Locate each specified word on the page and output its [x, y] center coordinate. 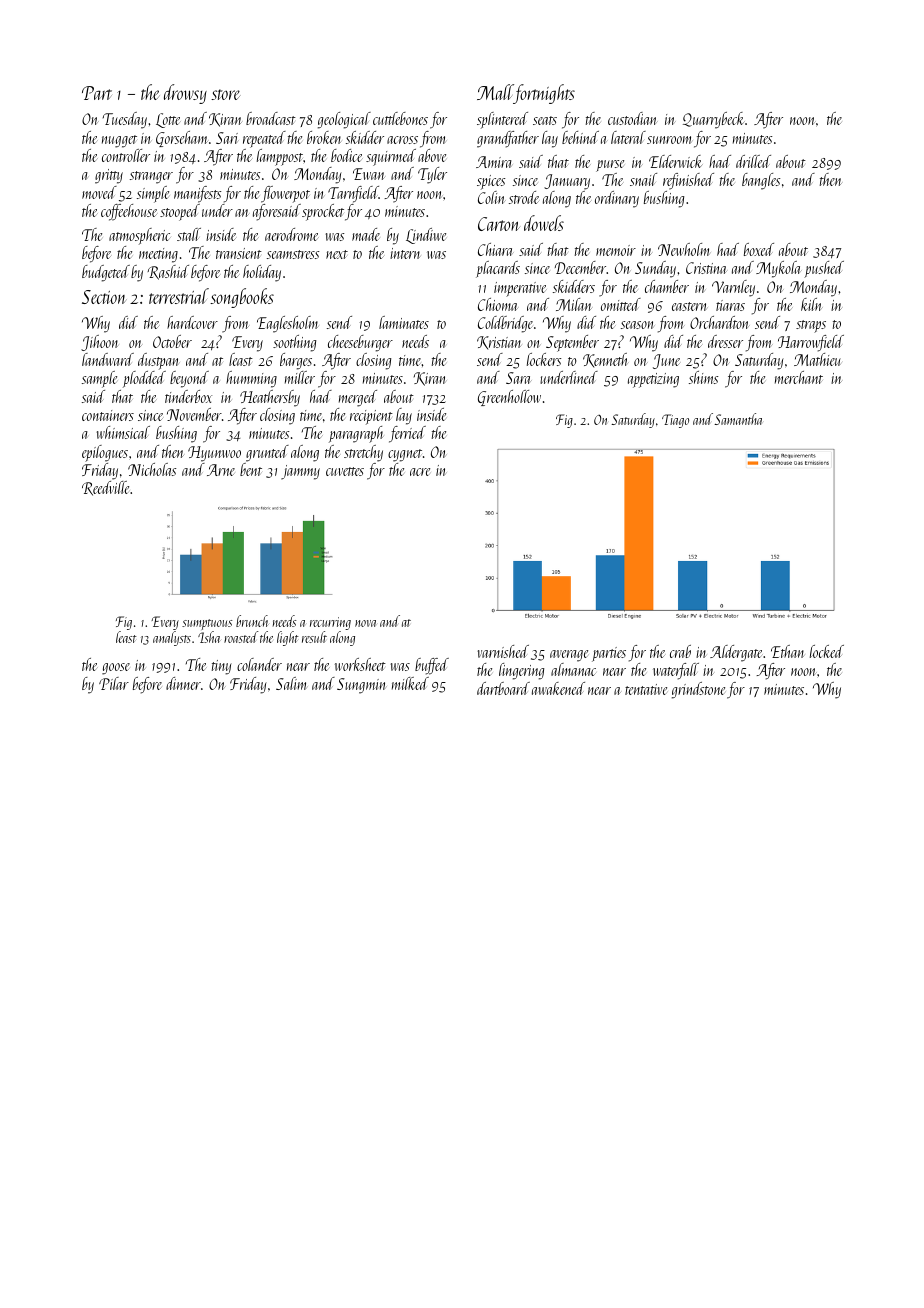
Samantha [738, 419]
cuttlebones [400, 118]
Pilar [114, 683]
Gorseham [182, 139]
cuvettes [345, 471]
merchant [799, 377]
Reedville [106, 488]
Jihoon [99, 343]
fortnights [544, 94]
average [569, 656]
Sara [519, 378]
